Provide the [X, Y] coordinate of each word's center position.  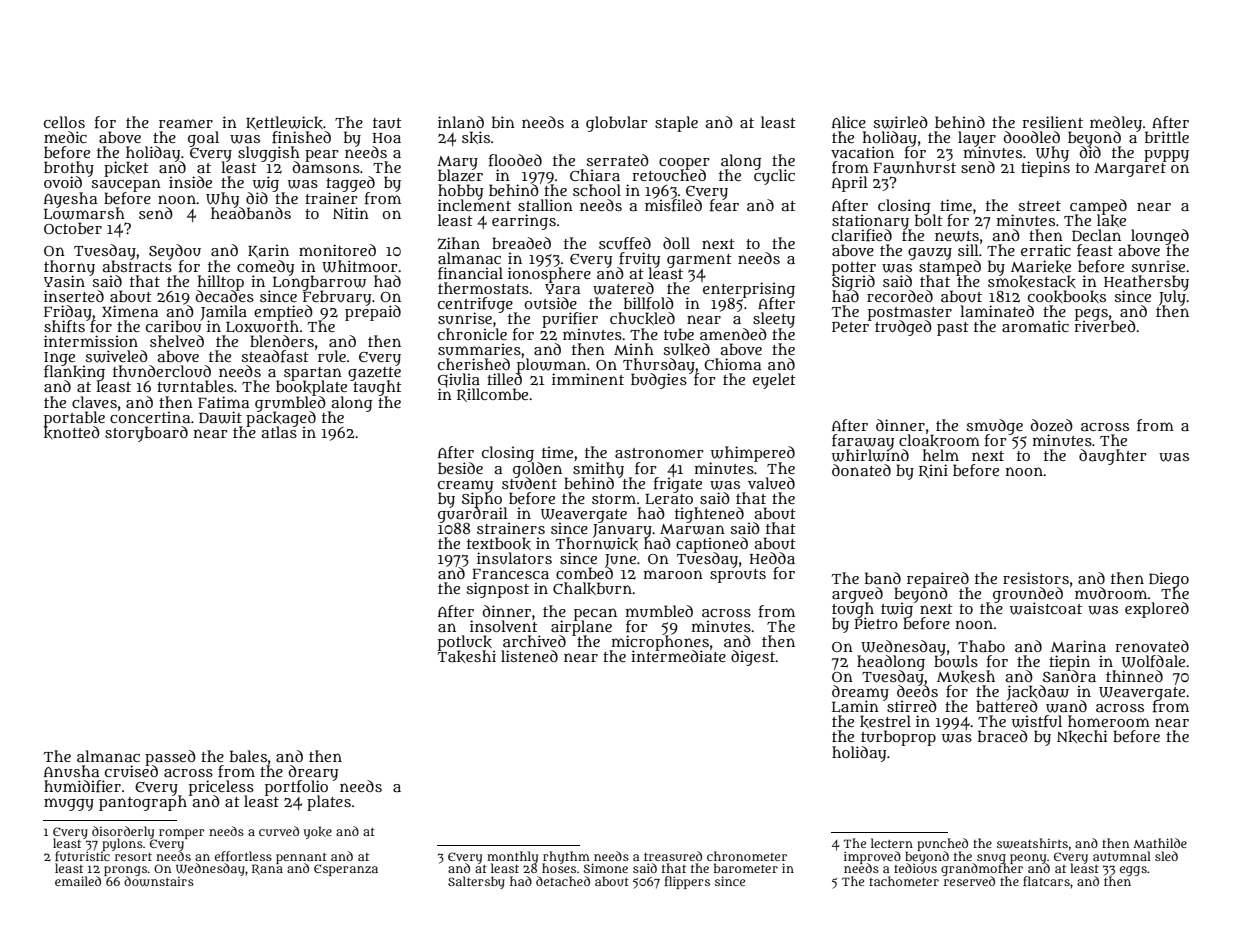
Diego [1169, 580]
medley [1116, 124]
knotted [72, 432]
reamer [186, 123]
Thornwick [597, 543]
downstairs [159, 881]
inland [461, 122]
